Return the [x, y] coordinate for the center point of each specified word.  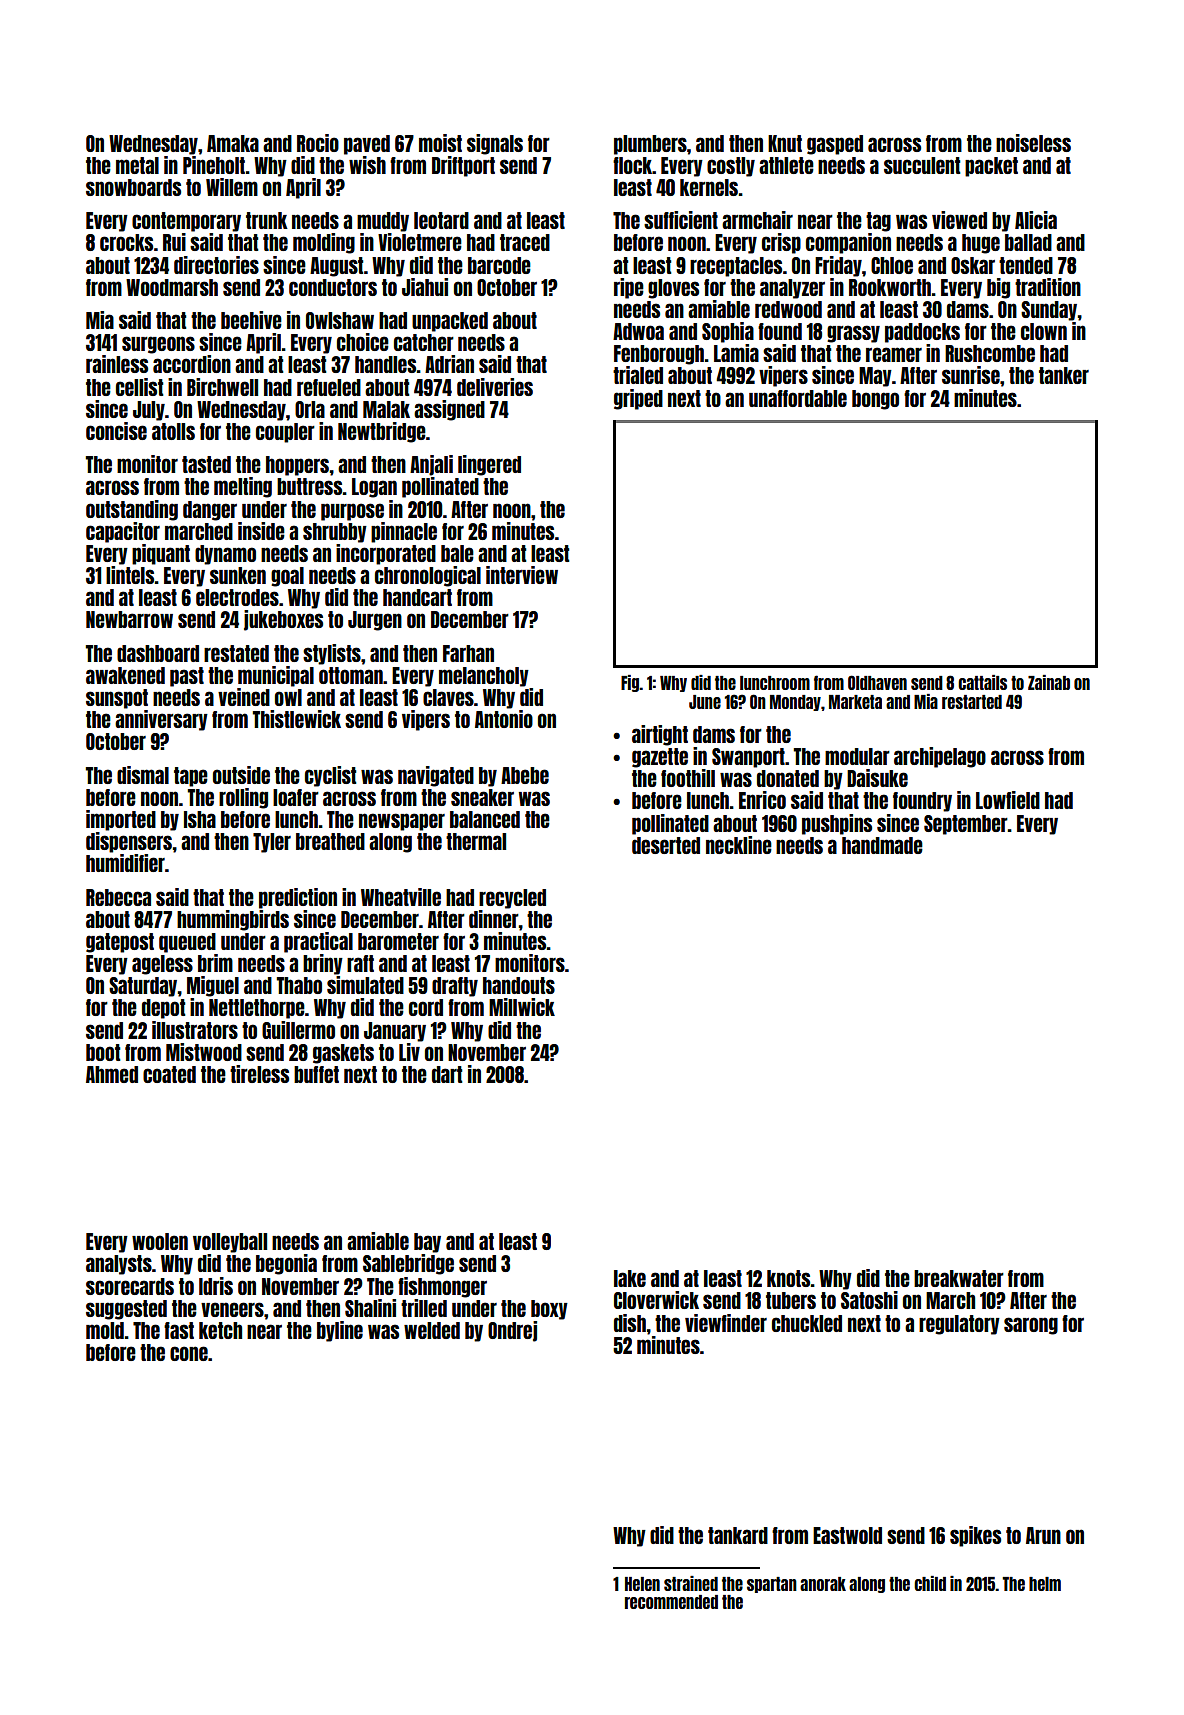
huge [981, 244]
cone [189, 1353]
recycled [512, 899]
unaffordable [798, 398]
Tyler [272, 843]
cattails [982, 682]
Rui [174, 242]
